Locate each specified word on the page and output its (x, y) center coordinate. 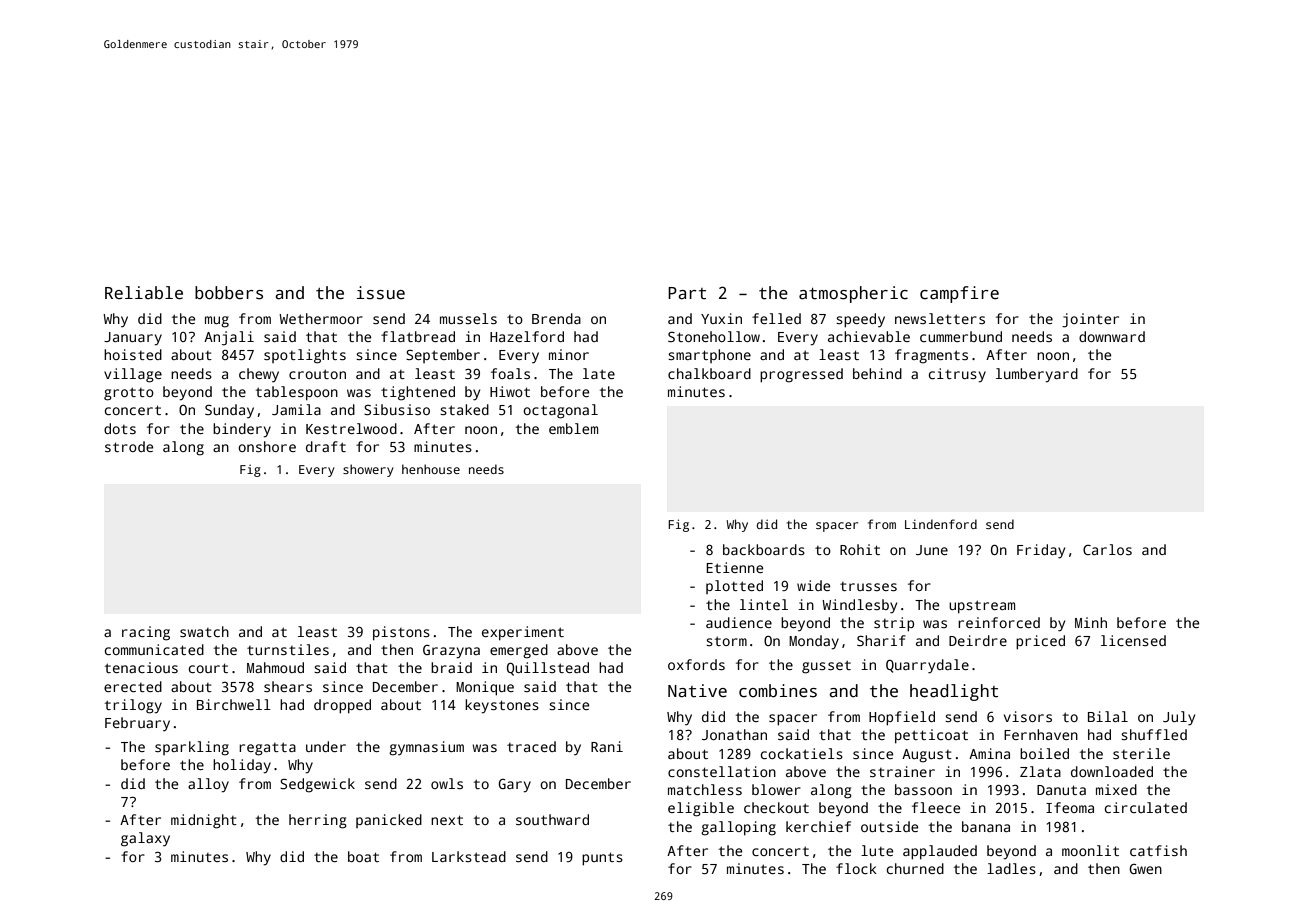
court (208, 668)
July (1179, 718)
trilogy (133, 706)
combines (778, 691)
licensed (1133, 640)
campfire (959, 294)
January (133, 339)
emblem (573, 428)
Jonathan (734, 734)
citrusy (957, 375)
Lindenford (941, 524)
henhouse (431, 469)
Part (687, 293)
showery (368, 470)
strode (129, 446)
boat (363, 856)
